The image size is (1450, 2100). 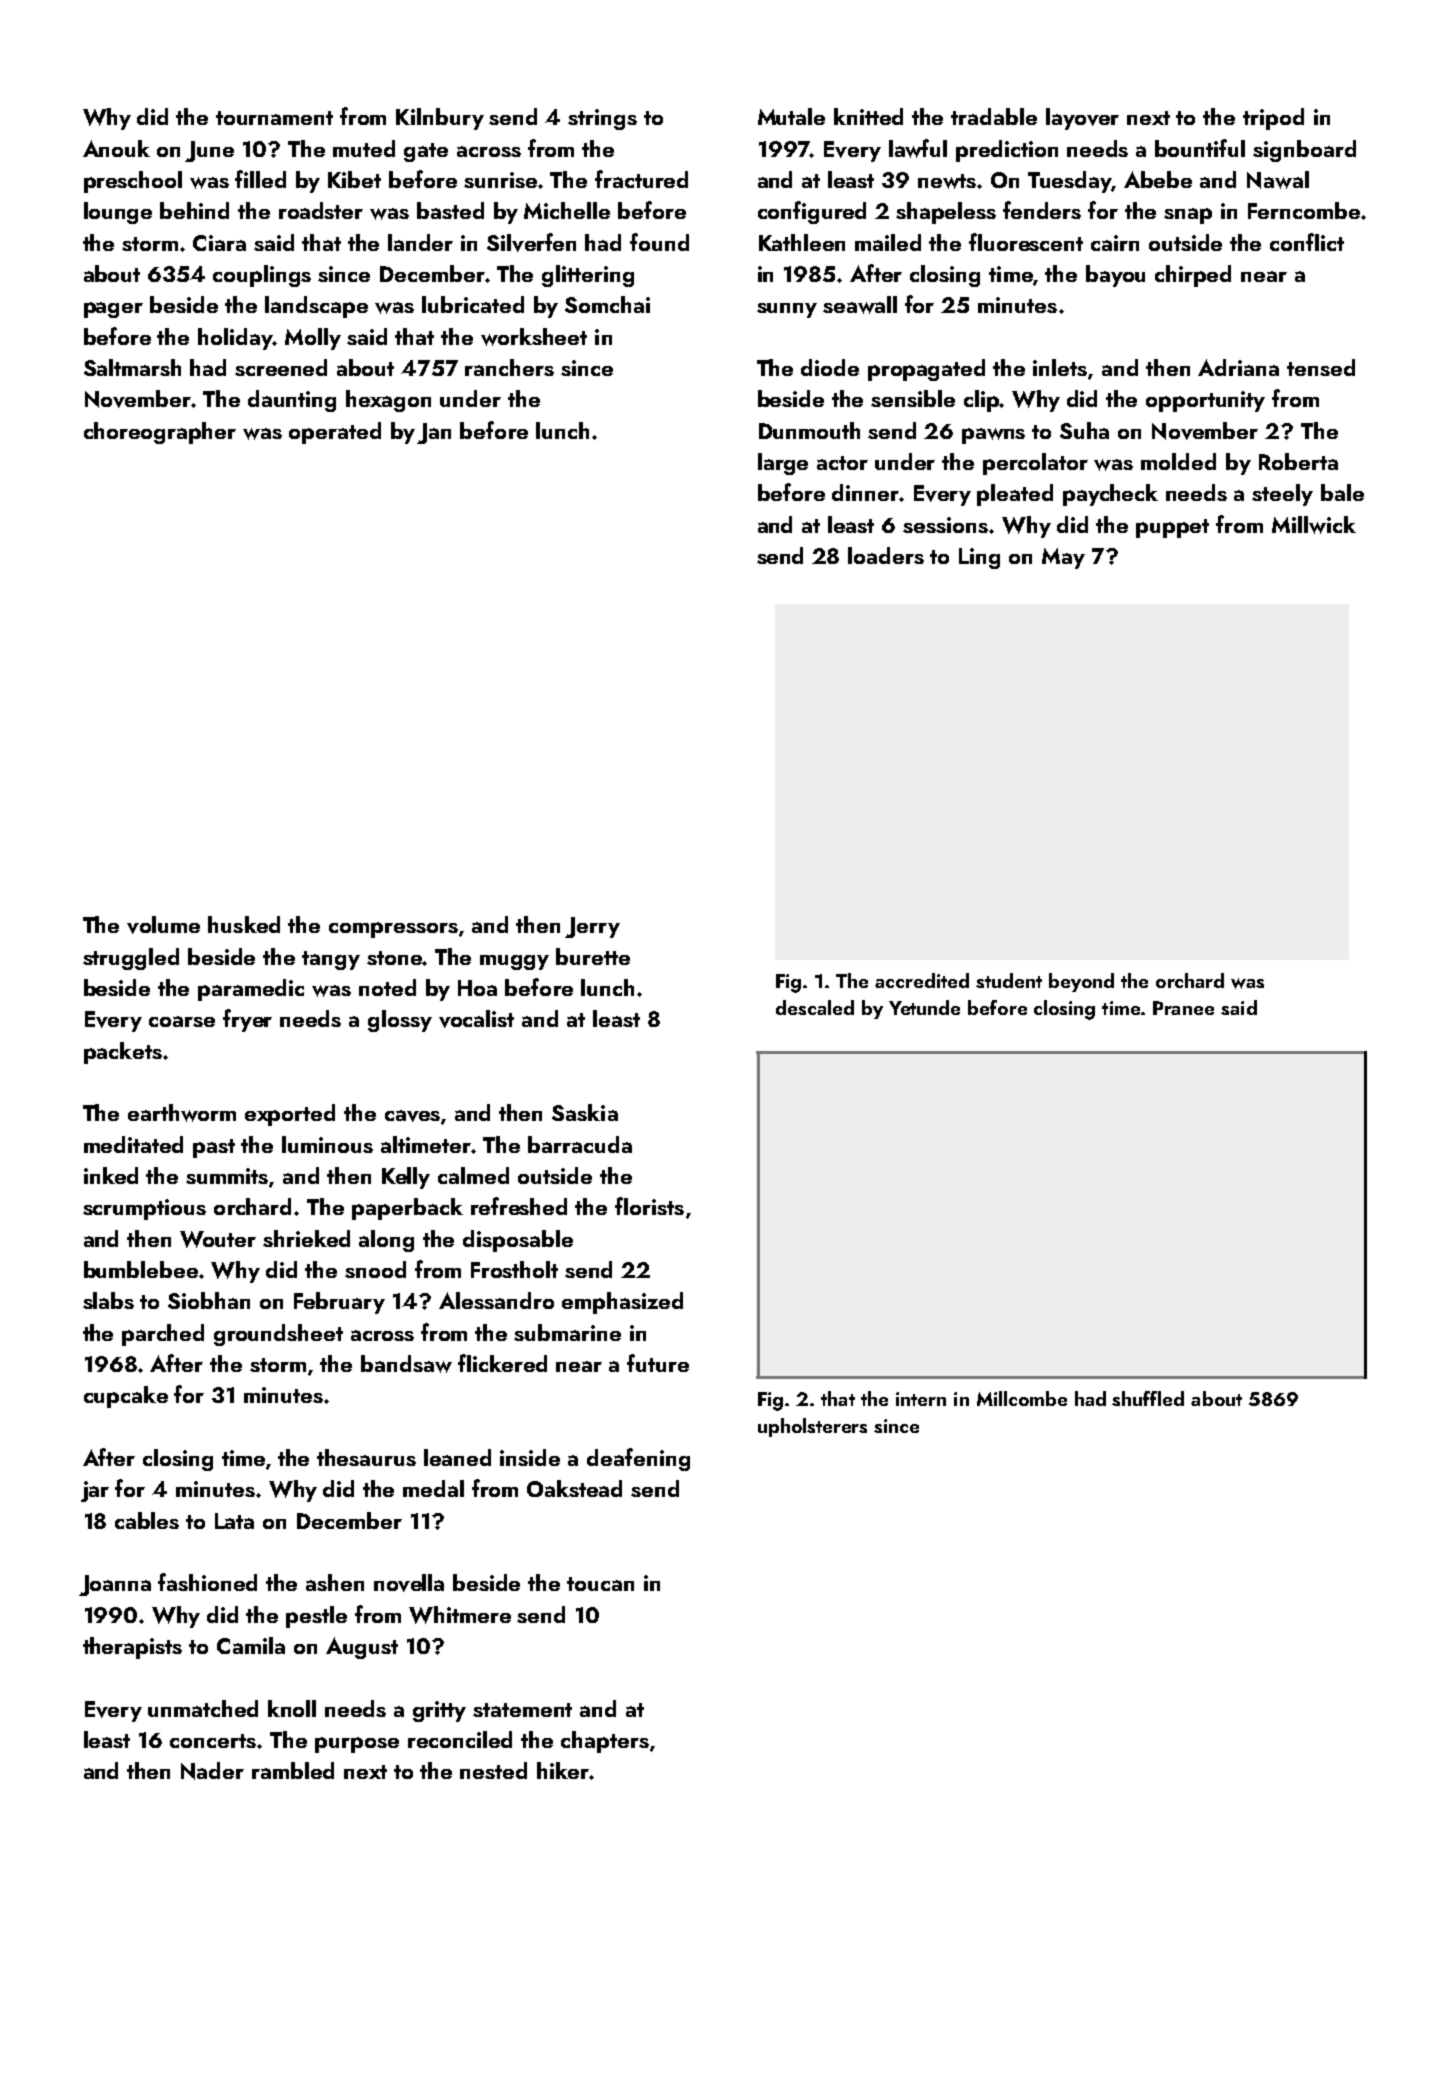 What do you see at coordinates (1282, 495) in the document?
I see `steely` at bounding box center [1282, 495].
